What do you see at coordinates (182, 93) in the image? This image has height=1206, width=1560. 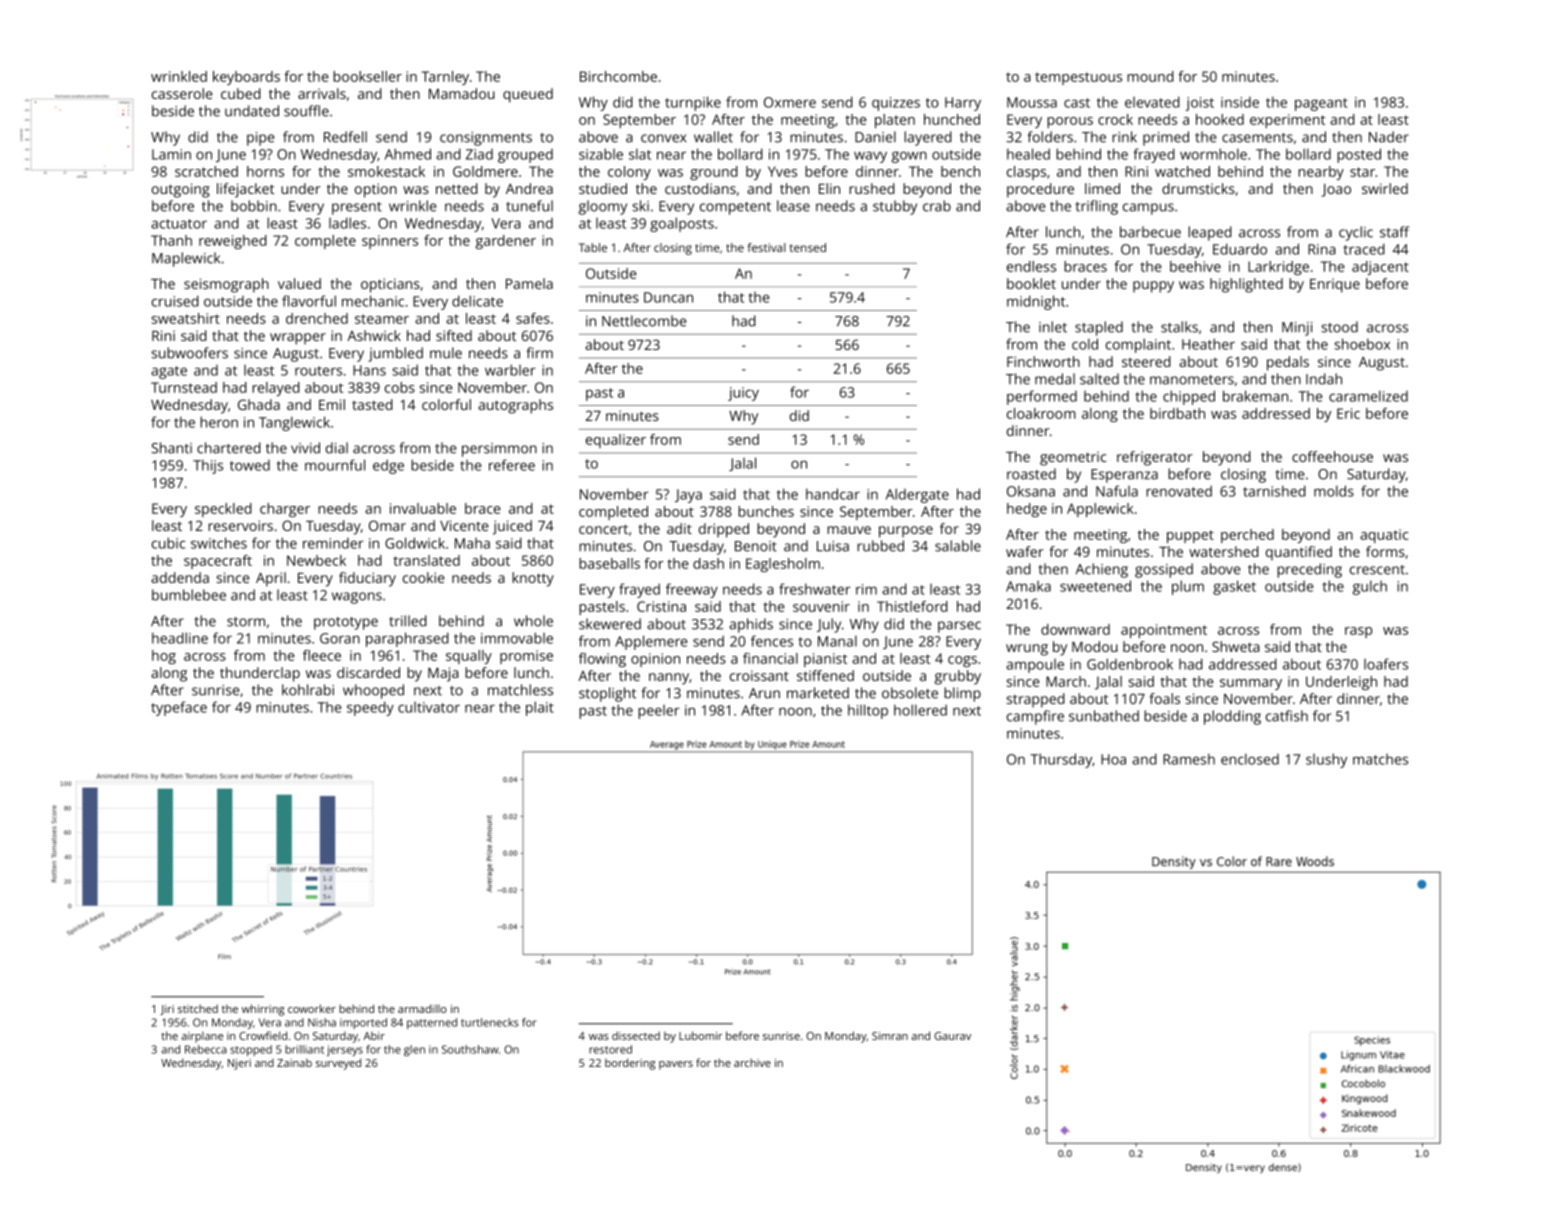 I see `casserole` at bounding box center [182, 93].
